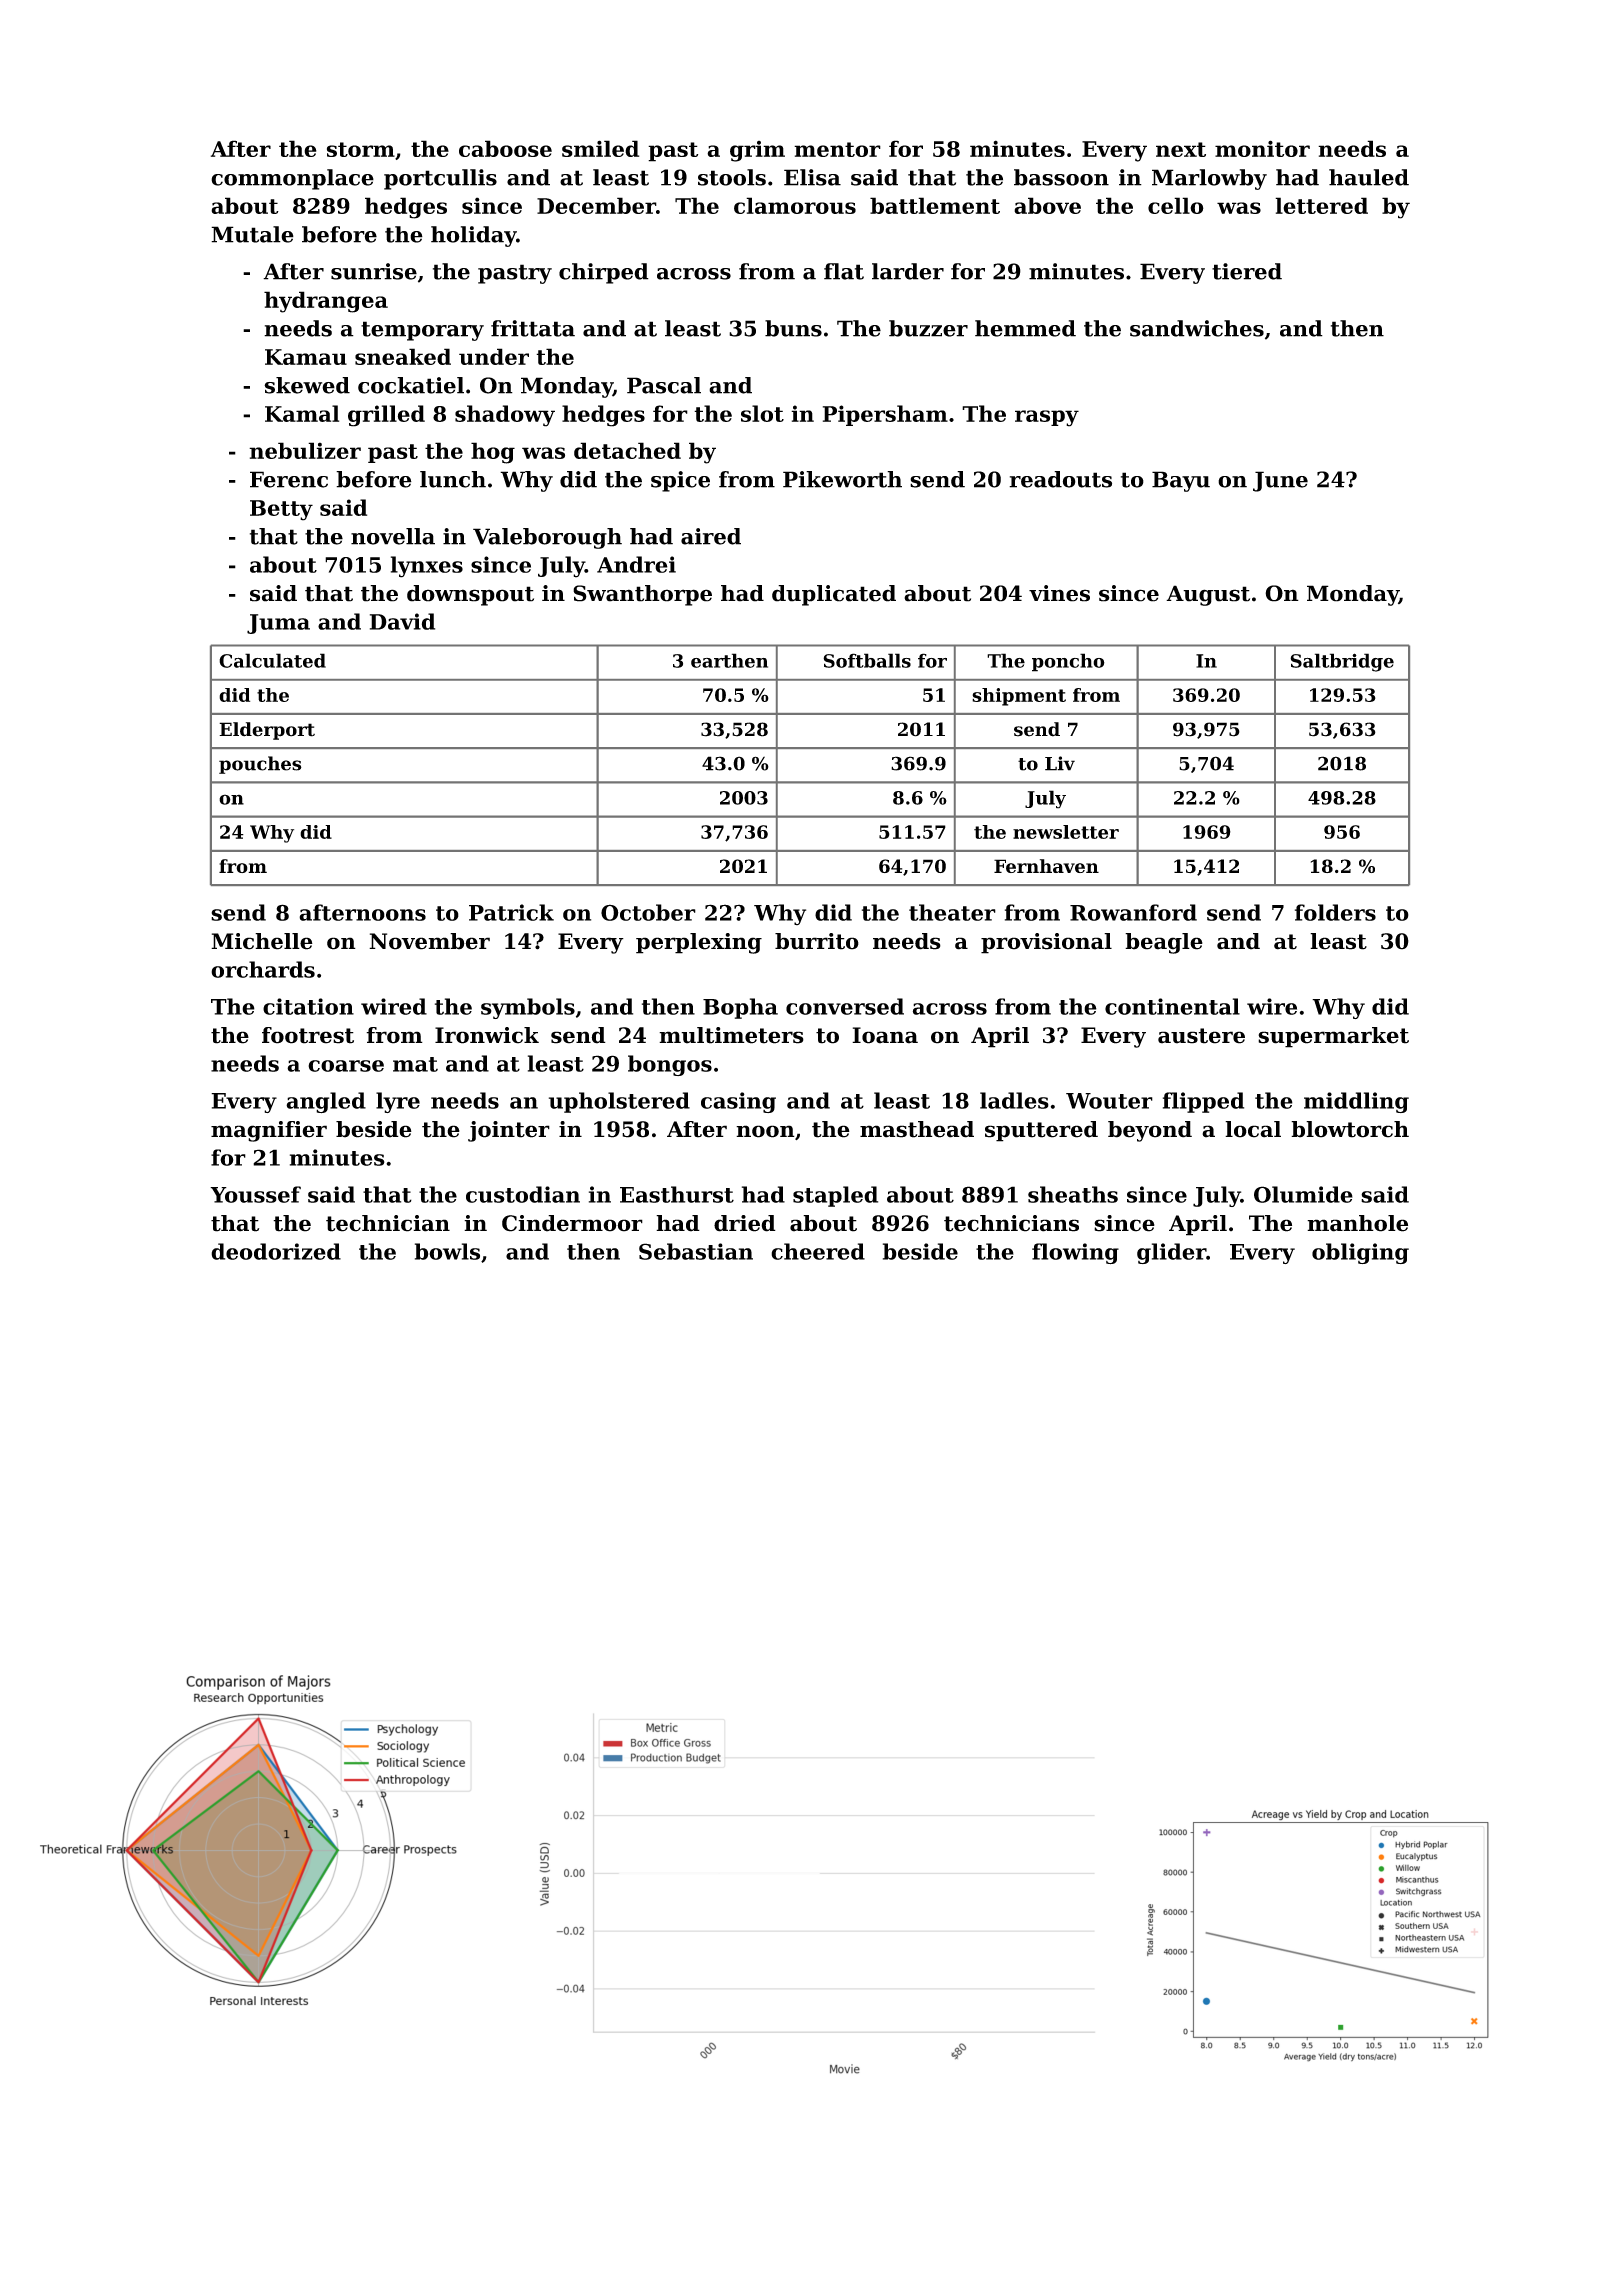 This screenshot has width=1620, height=2292. What do you see at coordinates (262, 941) in the screenshot?
I see `Michelle` at bounding box center [262, 941].
